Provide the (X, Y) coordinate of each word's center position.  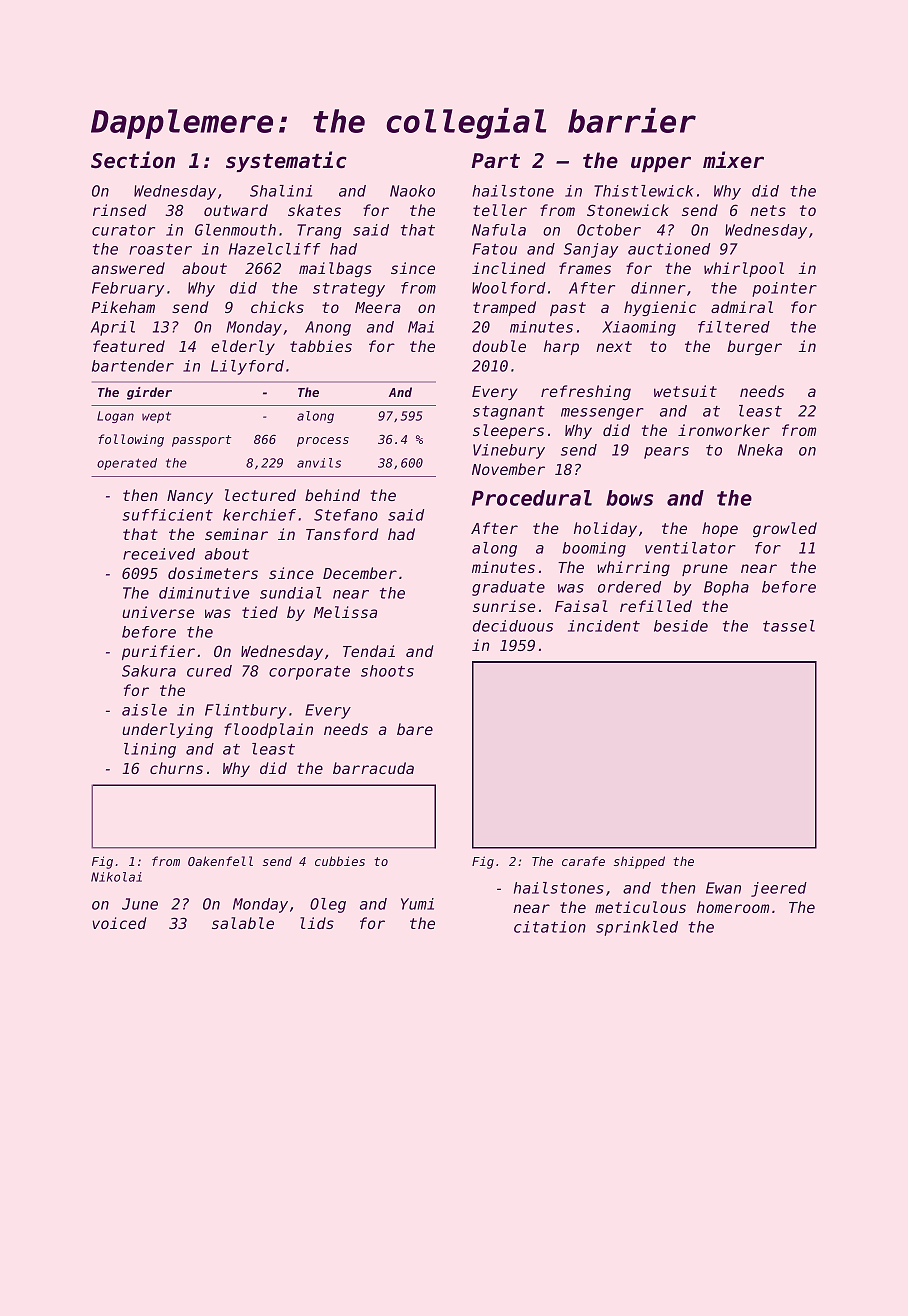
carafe (583, 861)
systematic (286, 161)
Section (133, 160)
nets (768, 210)
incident (604, 626)
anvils (319, 463)
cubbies (340, 861)
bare (415, 729)
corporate (309, 673)
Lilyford (247, 367)
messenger (602, 414)
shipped (639, 862)
